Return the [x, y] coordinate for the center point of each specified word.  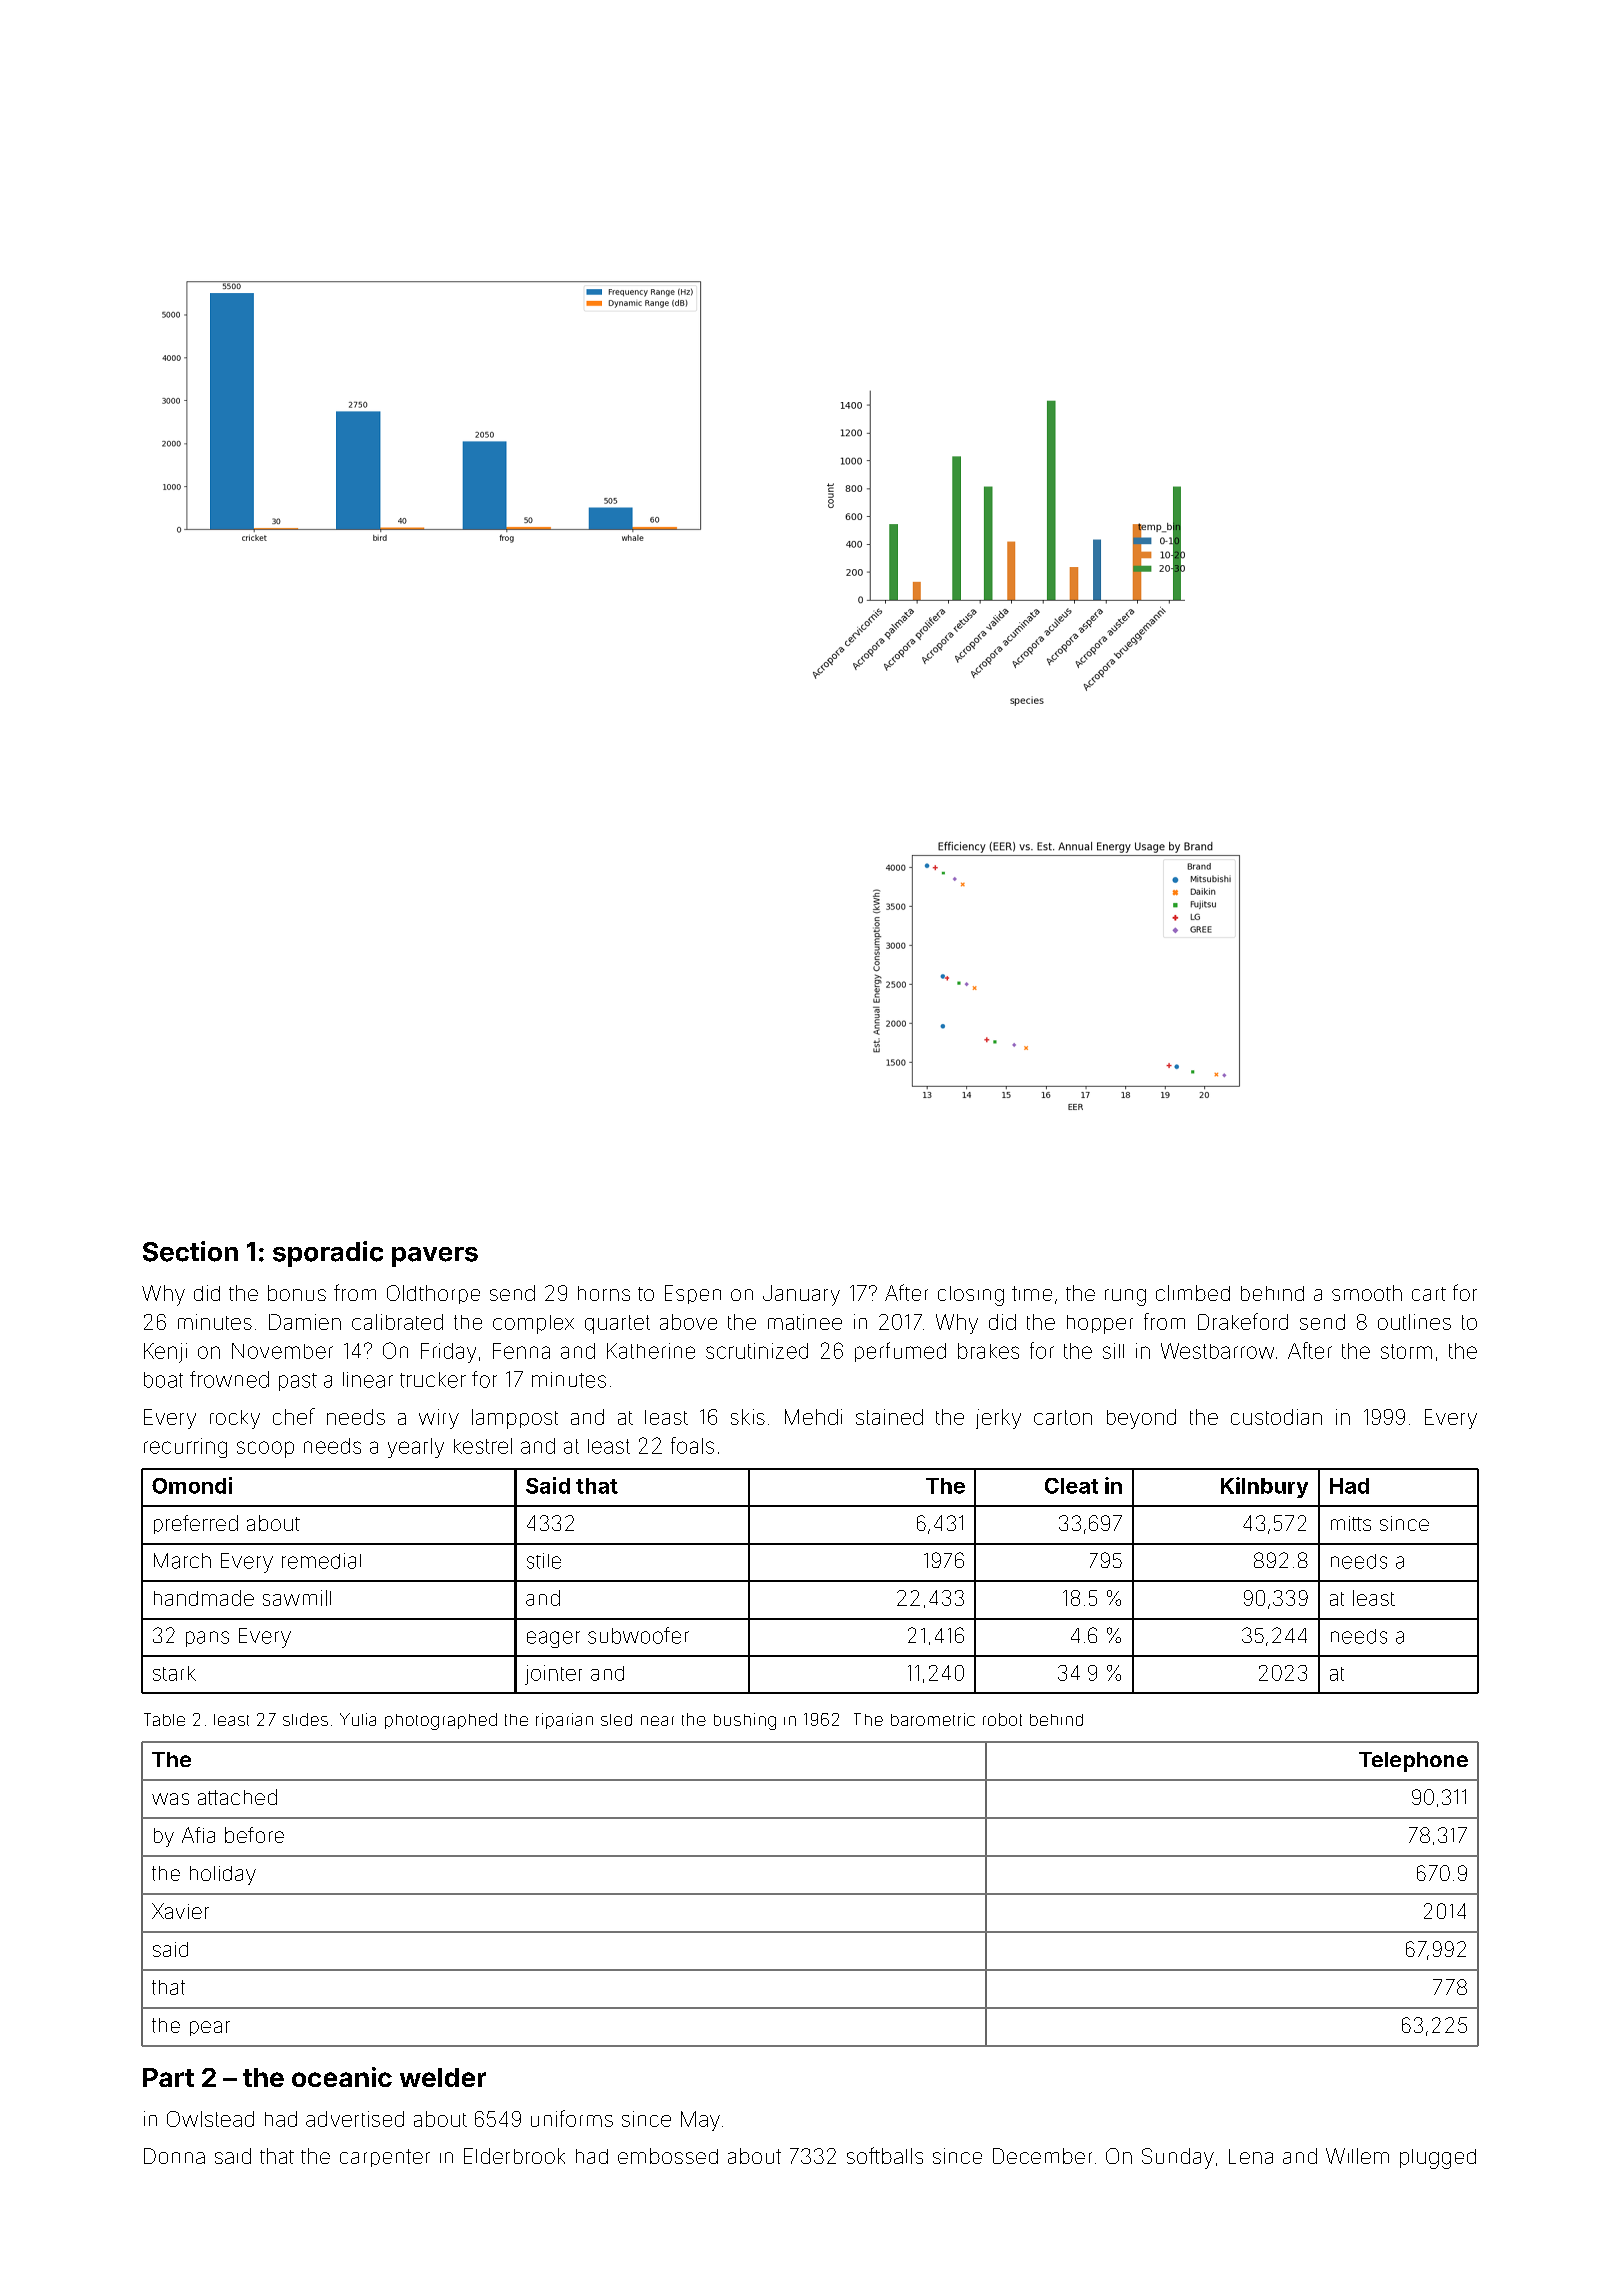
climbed [1193, 1293]
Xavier [180, 1911]
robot [1002, 1719]
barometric [933, 1719]
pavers [435, 1257]
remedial [321, 1561]
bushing [745, 1721]
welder [443, 2077]
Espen [693, 1294]
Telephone [1413, 1762]
